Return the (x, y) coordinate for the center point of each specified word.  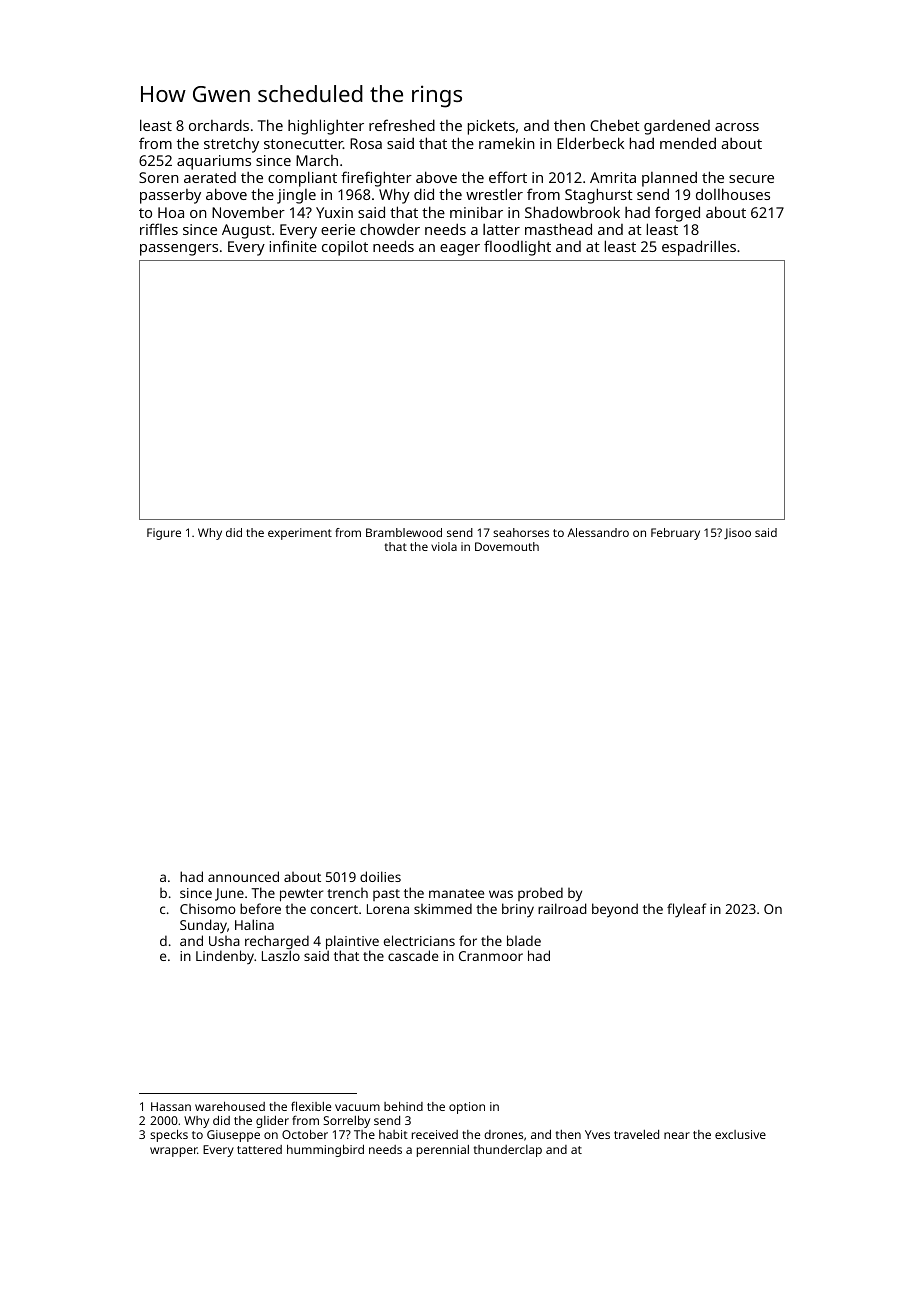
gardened (677, 127)
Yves (597, 1134)
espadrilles (699, 248)
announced (243, 876)
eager (460, 250)
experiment (300, 534)
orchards (219, 125)
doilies (380, 876)
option (467, 1108)
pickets (491, 127)
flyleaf (686, 910)
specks (169, 1135)
